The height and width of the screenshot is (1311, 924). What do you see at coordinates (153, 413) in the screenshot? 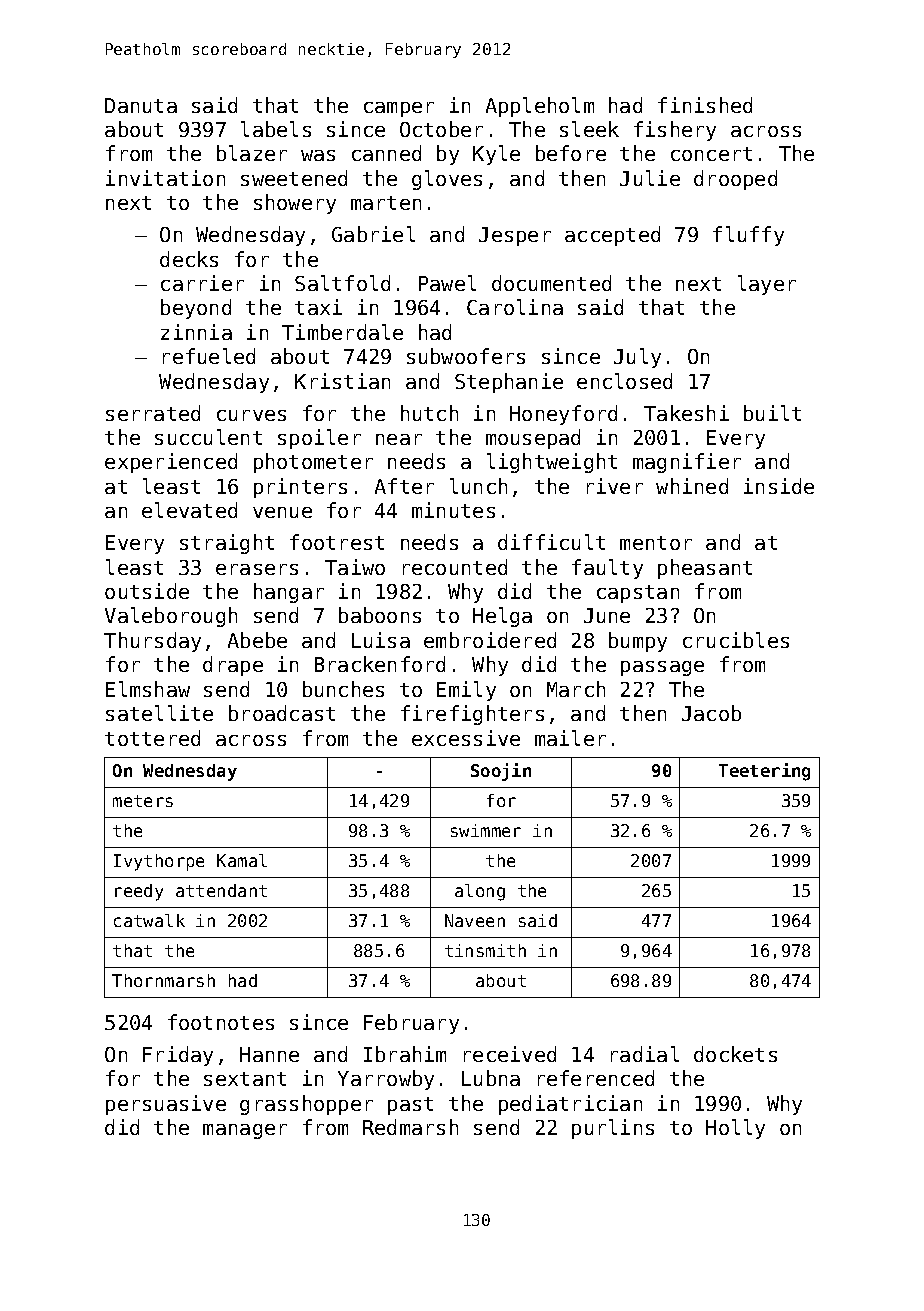
I see `serrated` at bounding box center [153, 413].
